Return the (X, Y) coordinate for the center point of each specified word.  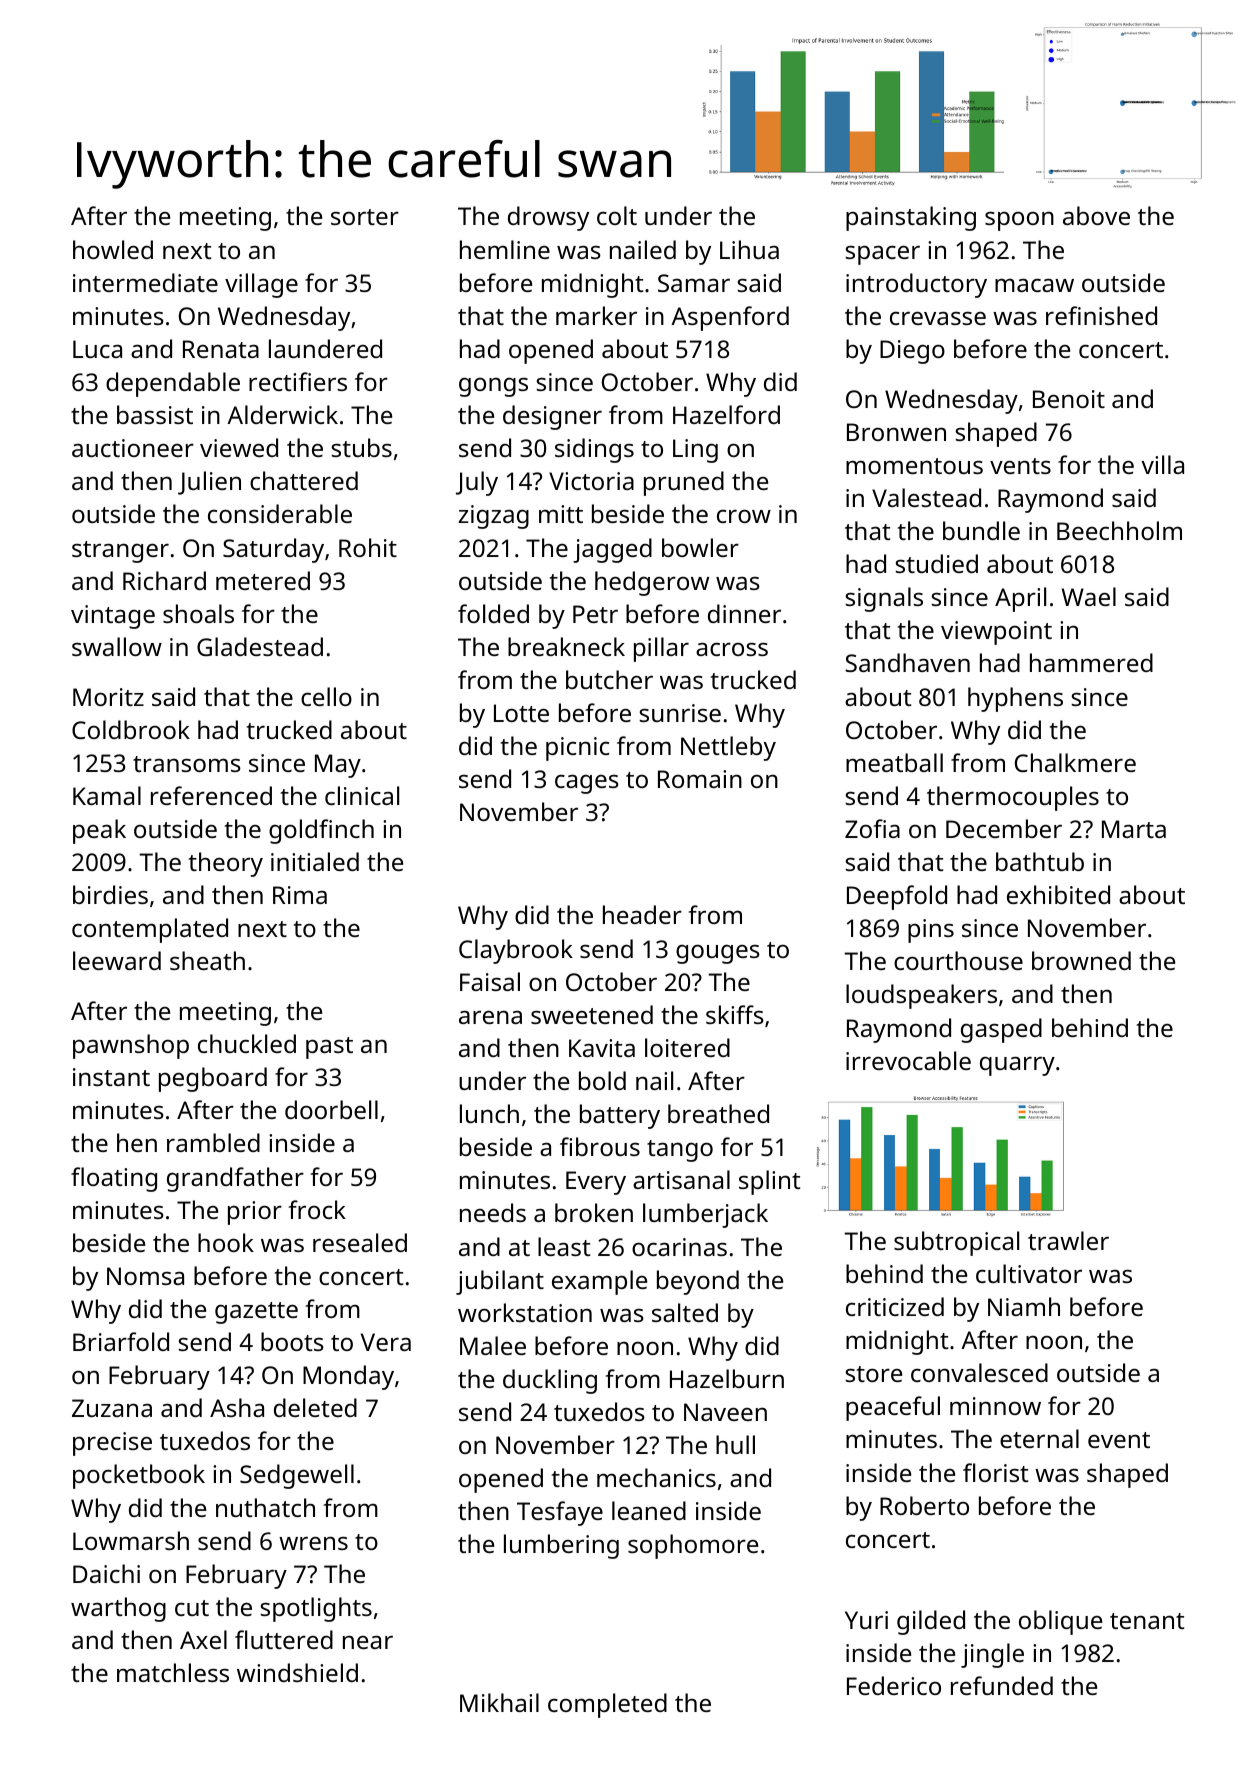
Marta (1134, 829)
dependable (173, 384)
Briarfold (121, 1341)
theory (226, 864)
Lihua (749, 249)
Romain (700, 779)
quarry (1017, 1066)
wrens (313, 1543)
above (1096, 215)
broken (594, 1212)
